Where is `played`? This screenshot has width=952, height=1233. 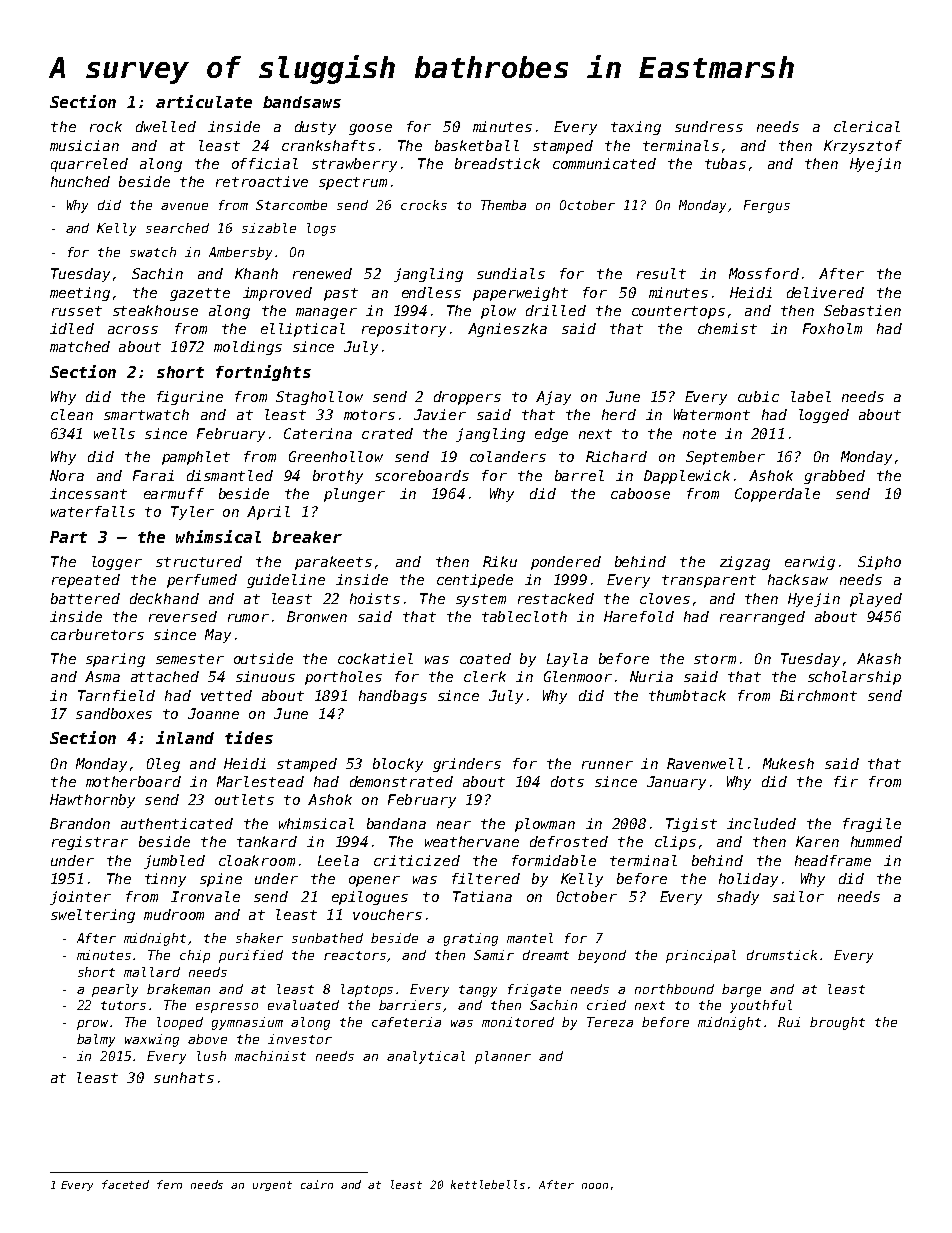
played is located at coordinates (876, 600).
